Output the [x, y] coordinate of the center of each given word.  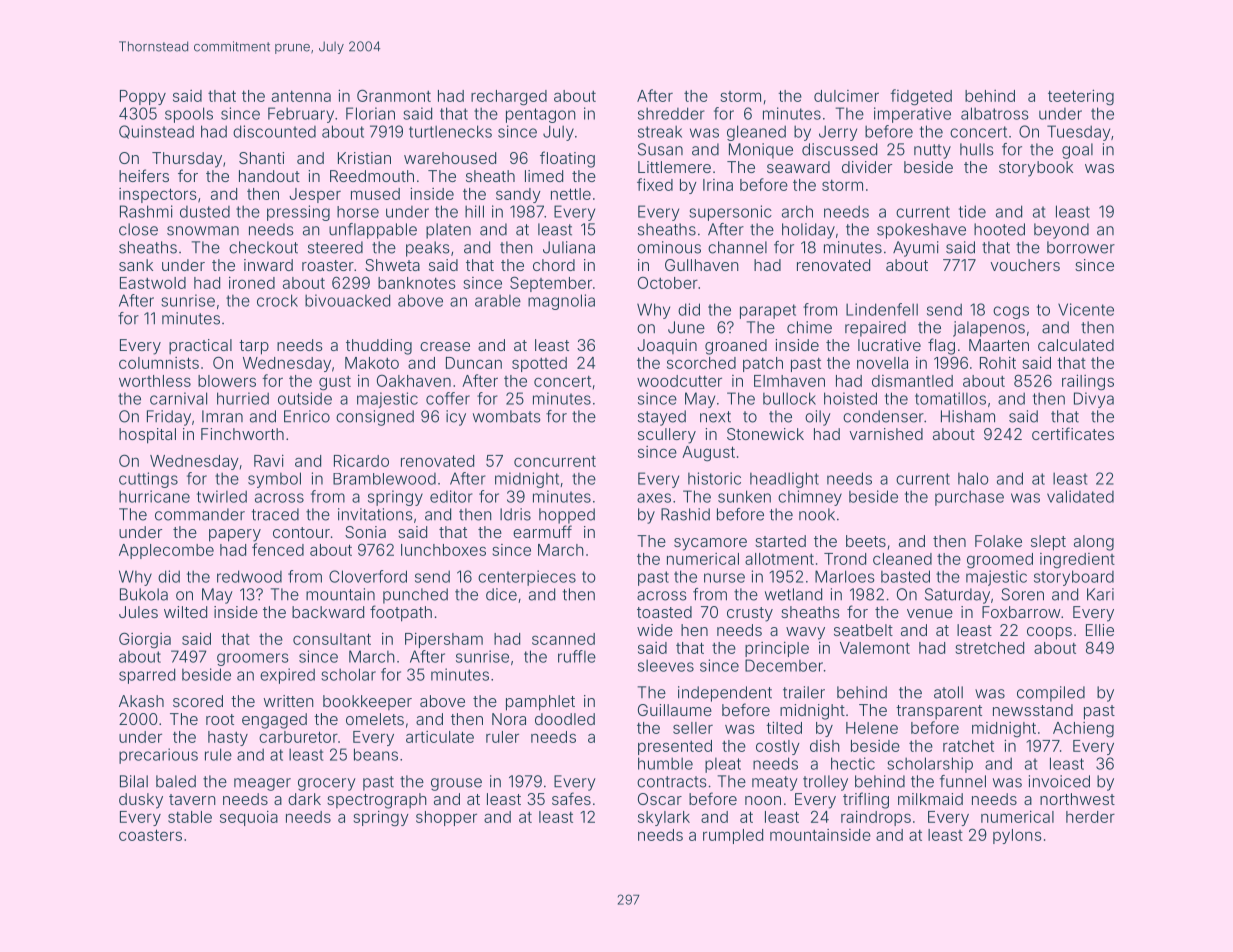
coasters [150, 835]
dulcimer [846, 96]
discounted [274, 131]
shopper [446, 818]
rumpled [733, 836]
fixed [655, 184]
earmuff [542, 531]
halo [973, 478]
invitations [375, 514]
